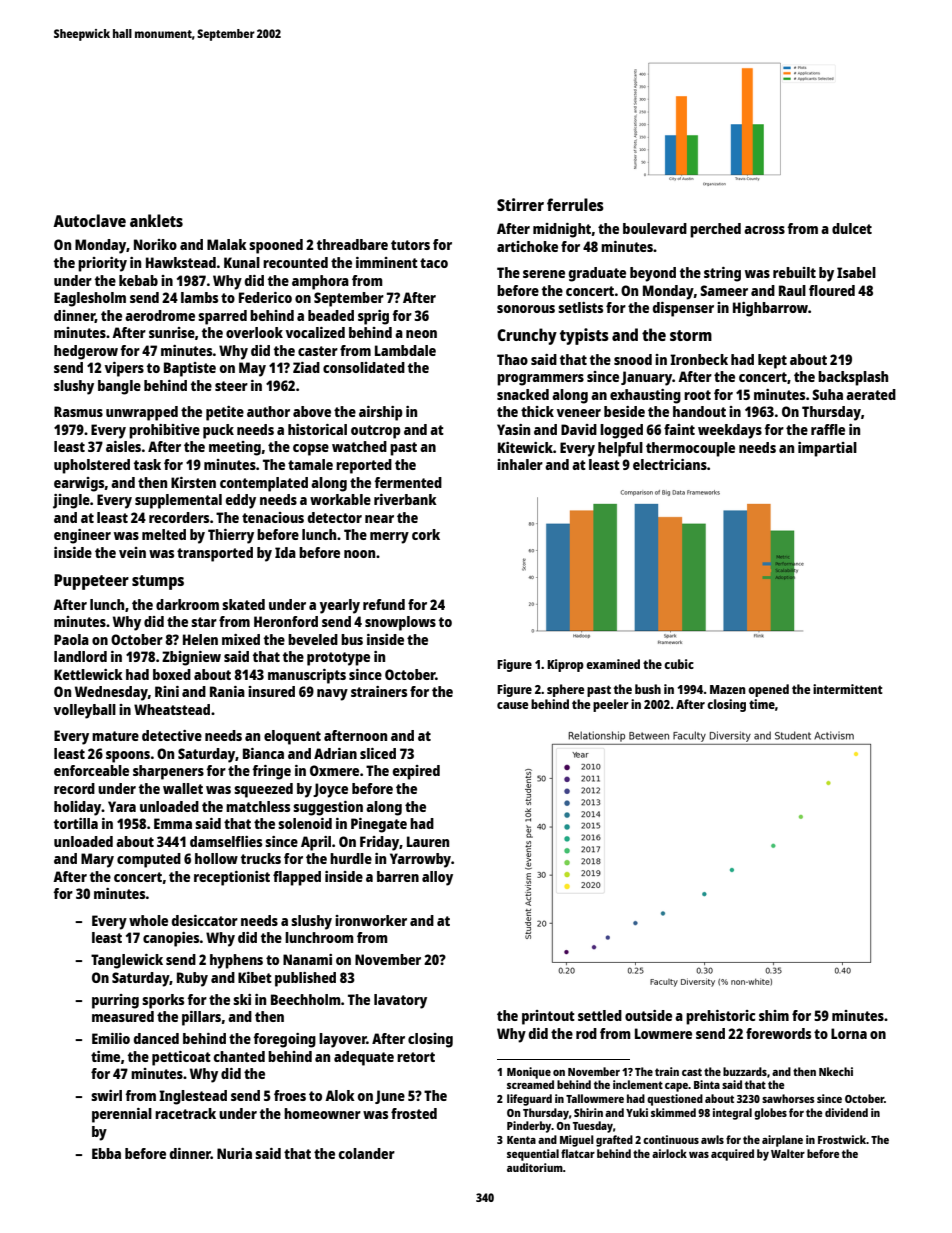  I want to click on Raul, so click(792, 290).
